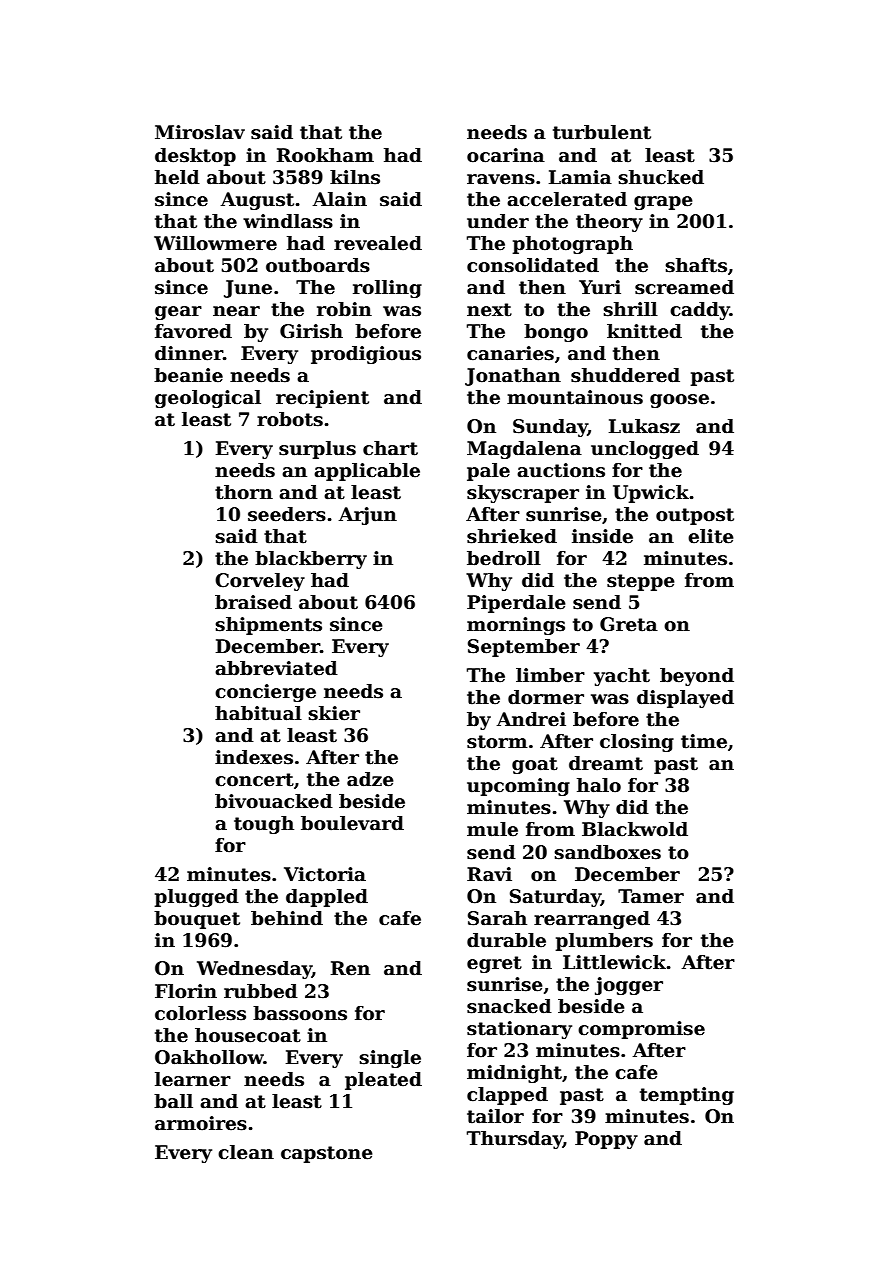  I want to click on habitual, so click(258, 713).
